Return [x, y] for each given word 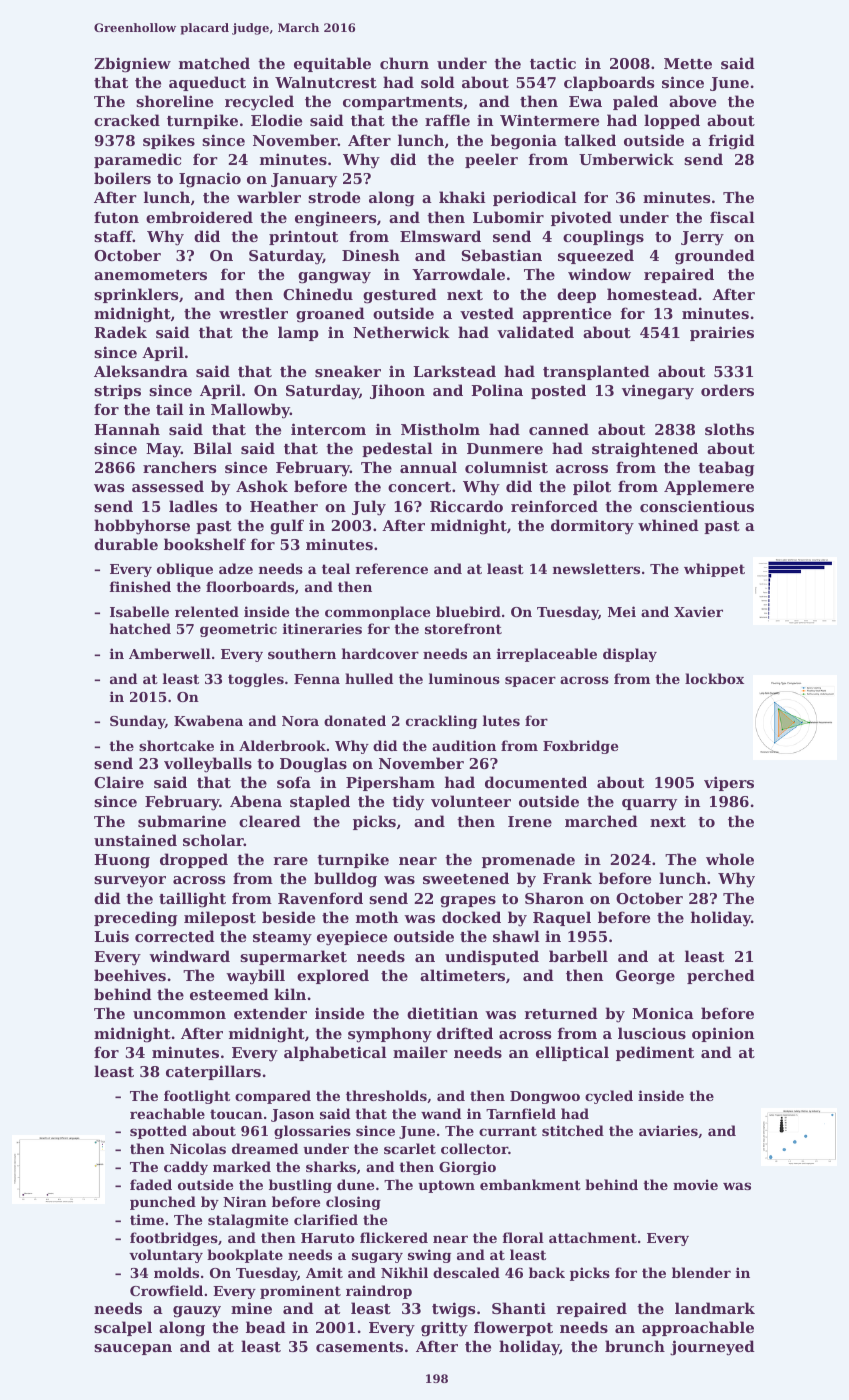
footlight [197, 1097]
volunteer [471, 801]
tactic [553, 63]
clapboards [609, 83]
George [645, 977]
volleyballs [208, 765]
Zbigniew [132, 65]
